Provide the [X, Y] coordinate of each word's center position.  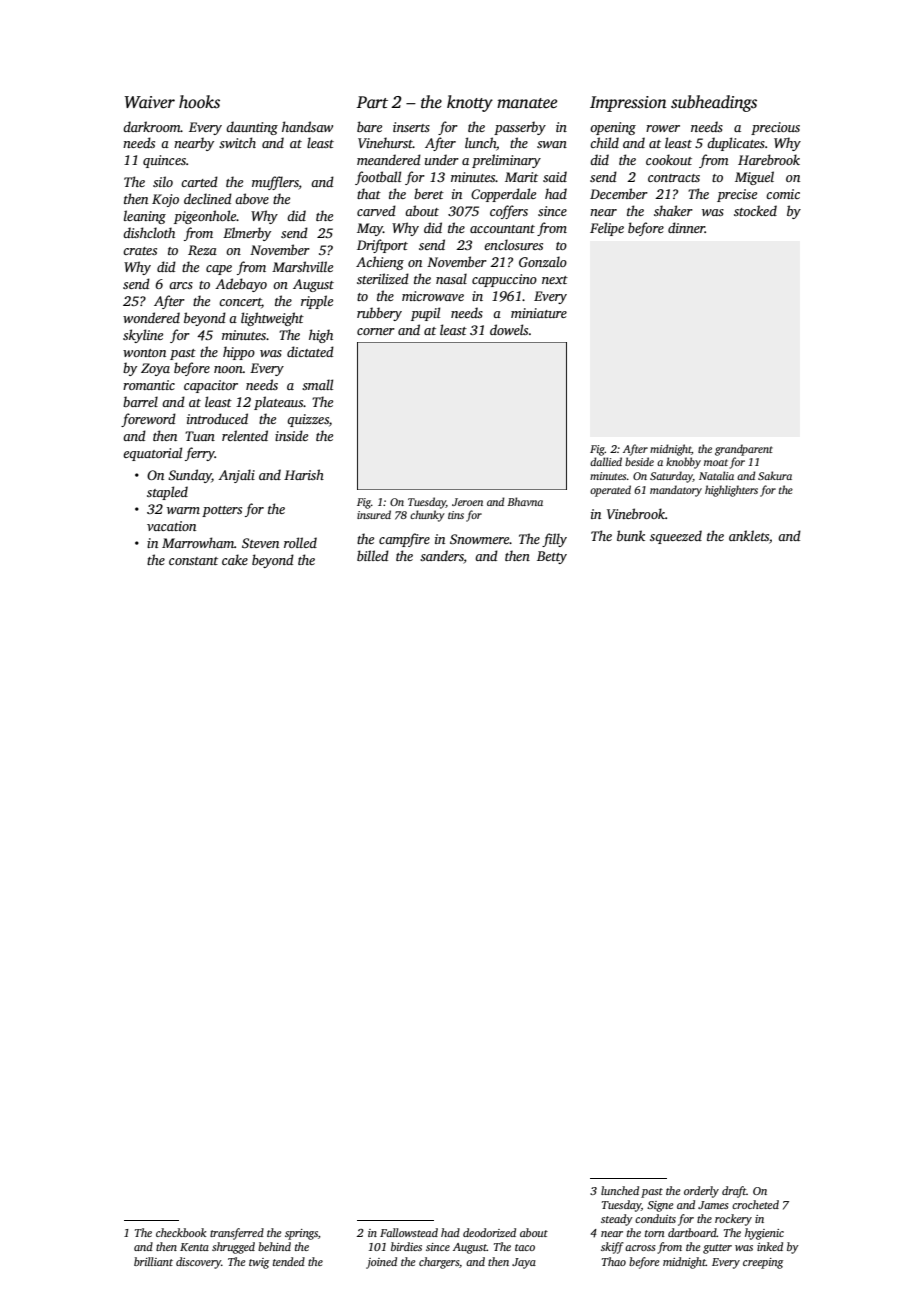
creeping [763, 1263]
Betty [552, 557]
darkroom [152, 126]
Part [372, 102]
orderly [701, 1192]
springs [301, 1234]
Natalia [716, 475]
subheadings [714, 103]
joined [381, 1263]
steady [617, 1220]
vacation [171, 526]
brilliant [153, 1261]
